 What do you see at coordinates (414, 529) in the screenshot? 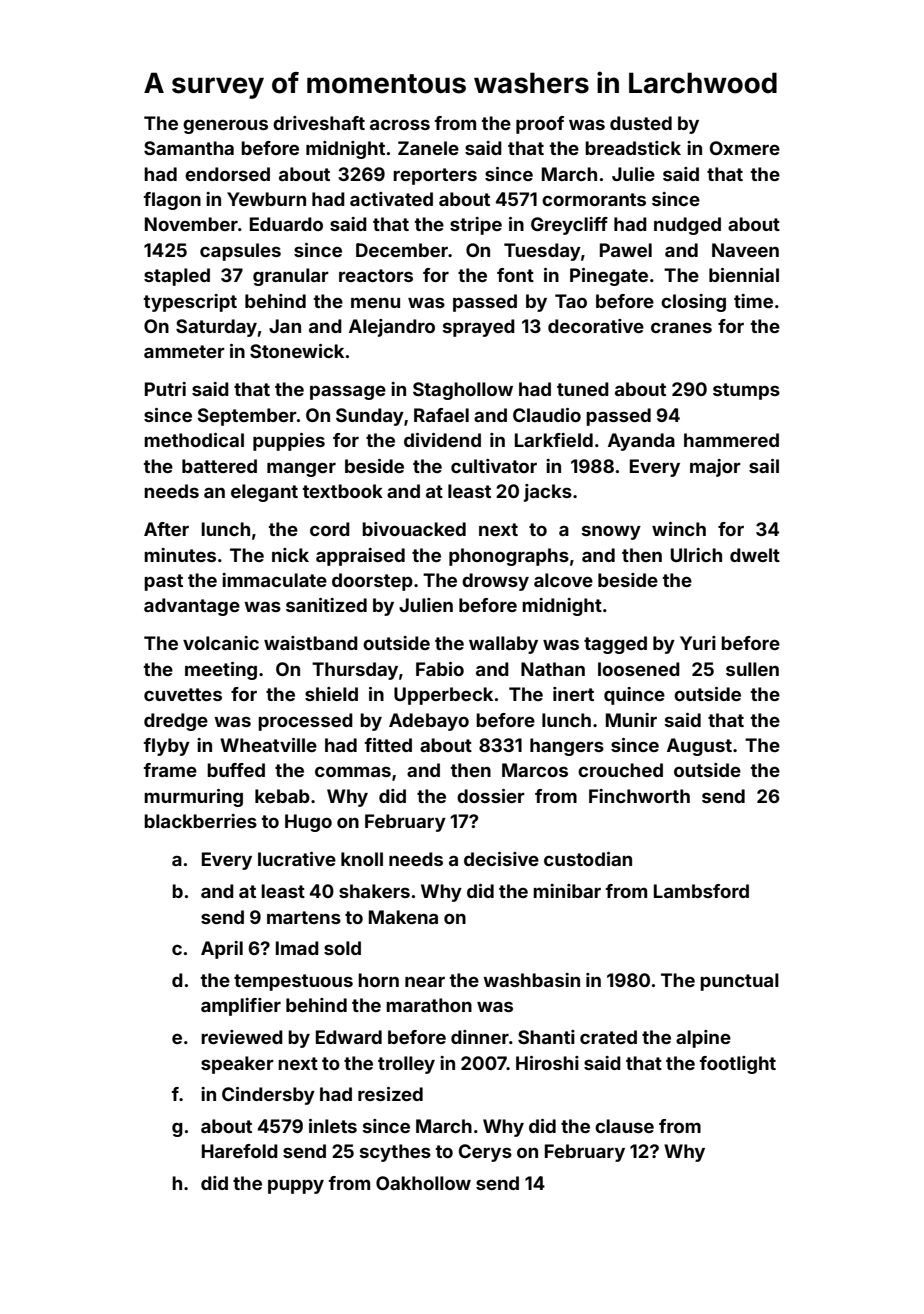
I see `bivouacked` at bounding box center [414, 529].
